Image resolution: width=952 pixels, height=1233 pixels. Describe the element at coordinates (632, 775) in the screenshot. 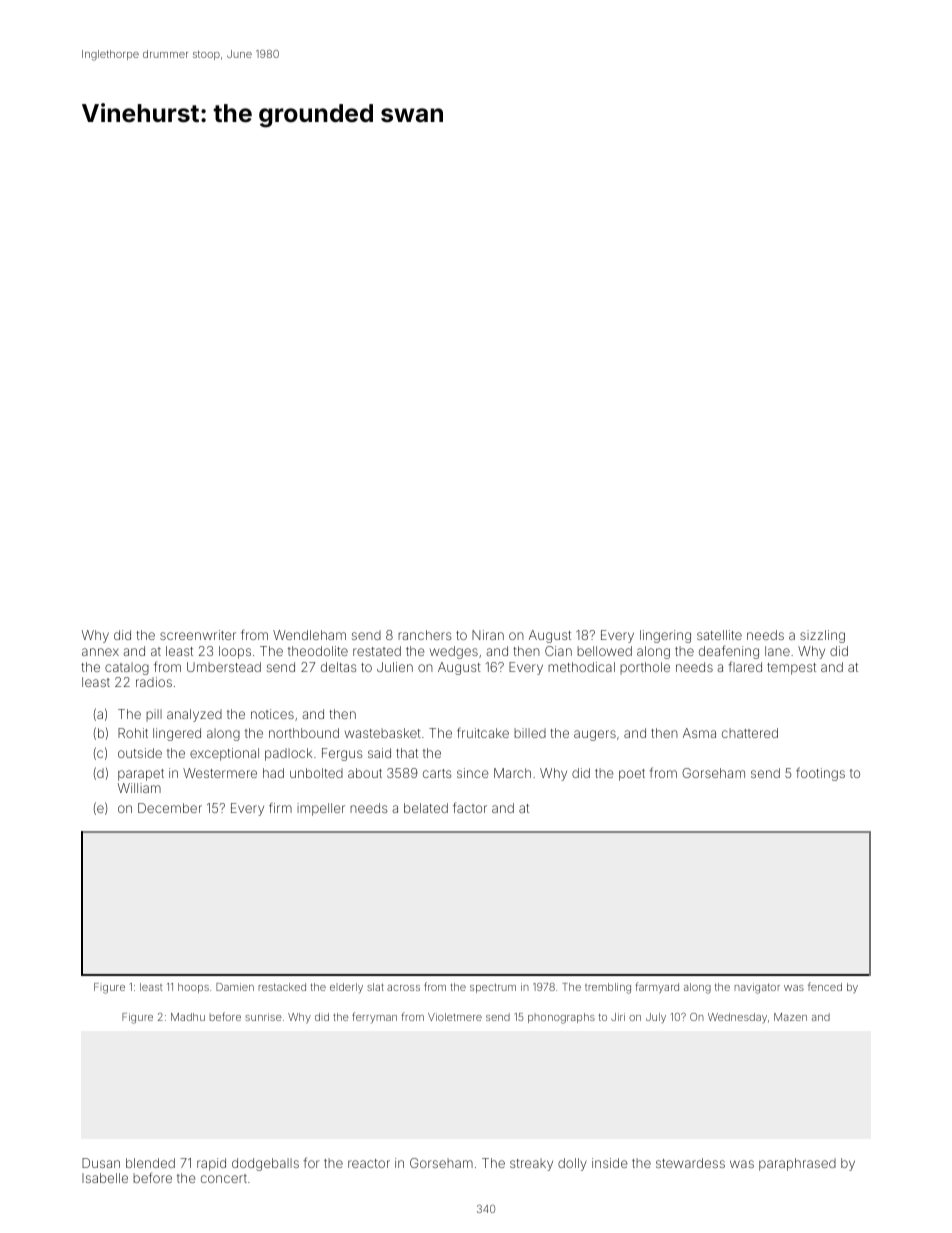

I see `poet` at that location.
